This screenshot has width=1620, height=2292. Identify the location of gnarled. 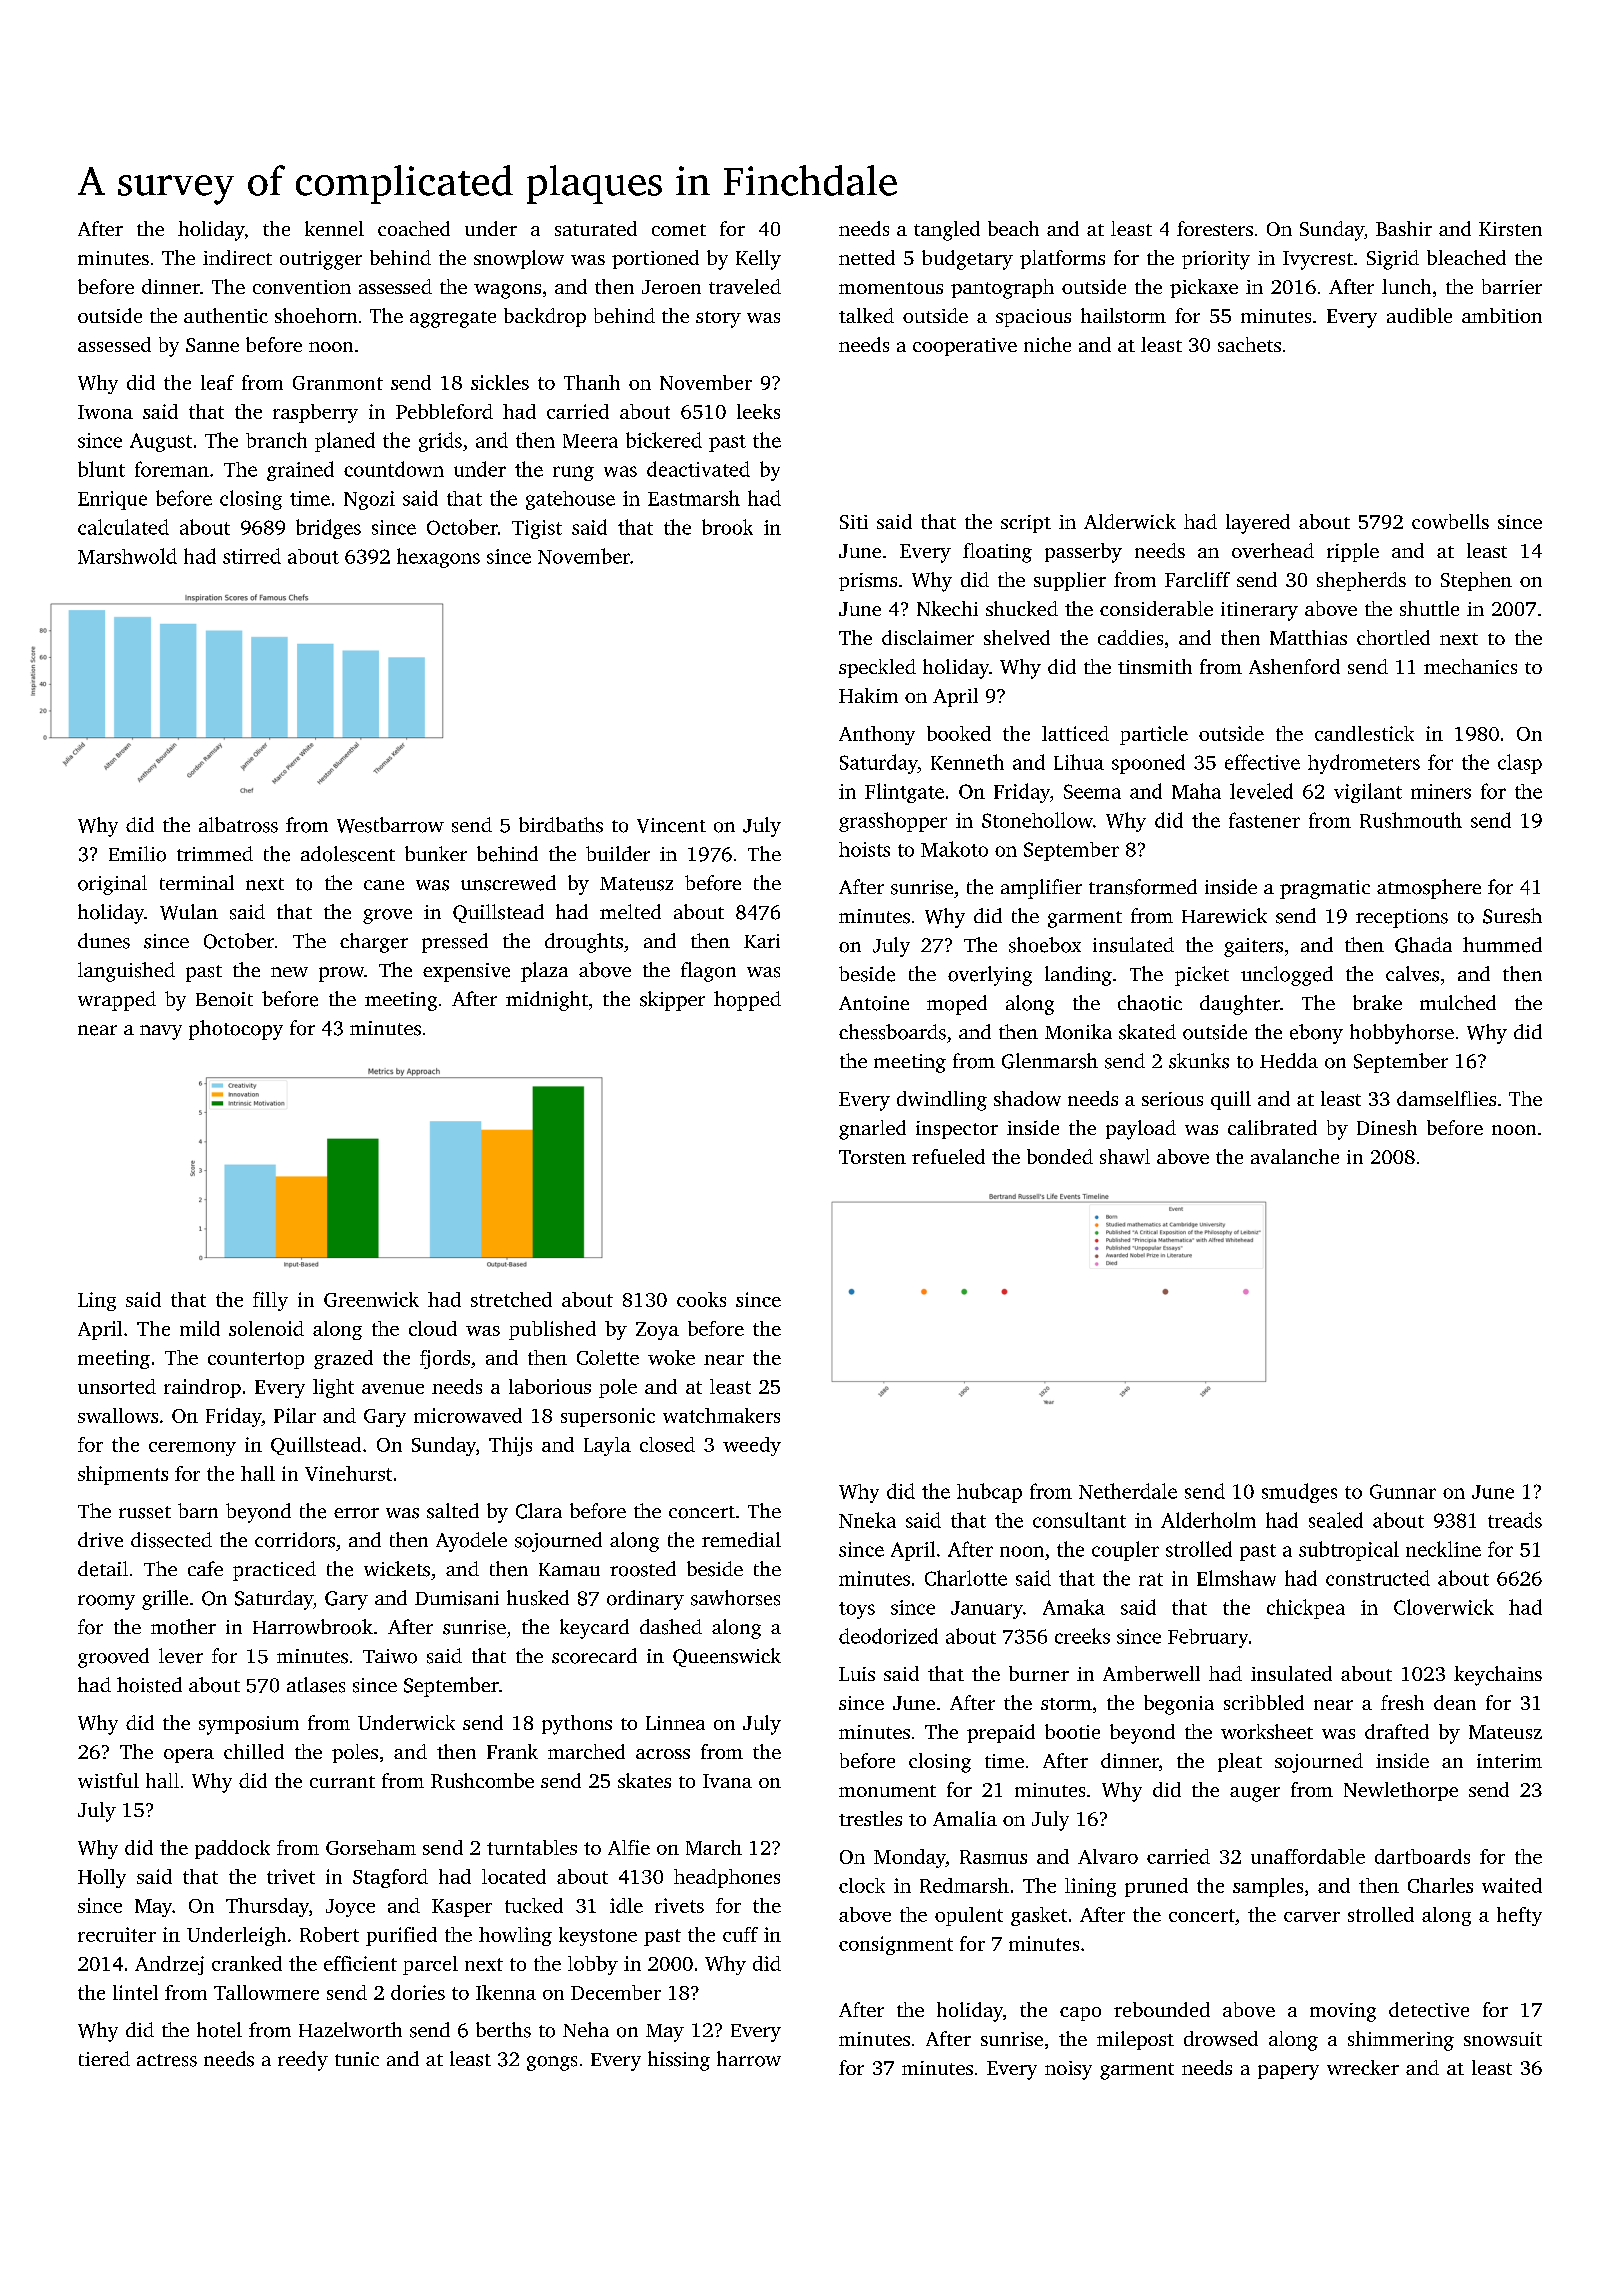
(872, 1130).
